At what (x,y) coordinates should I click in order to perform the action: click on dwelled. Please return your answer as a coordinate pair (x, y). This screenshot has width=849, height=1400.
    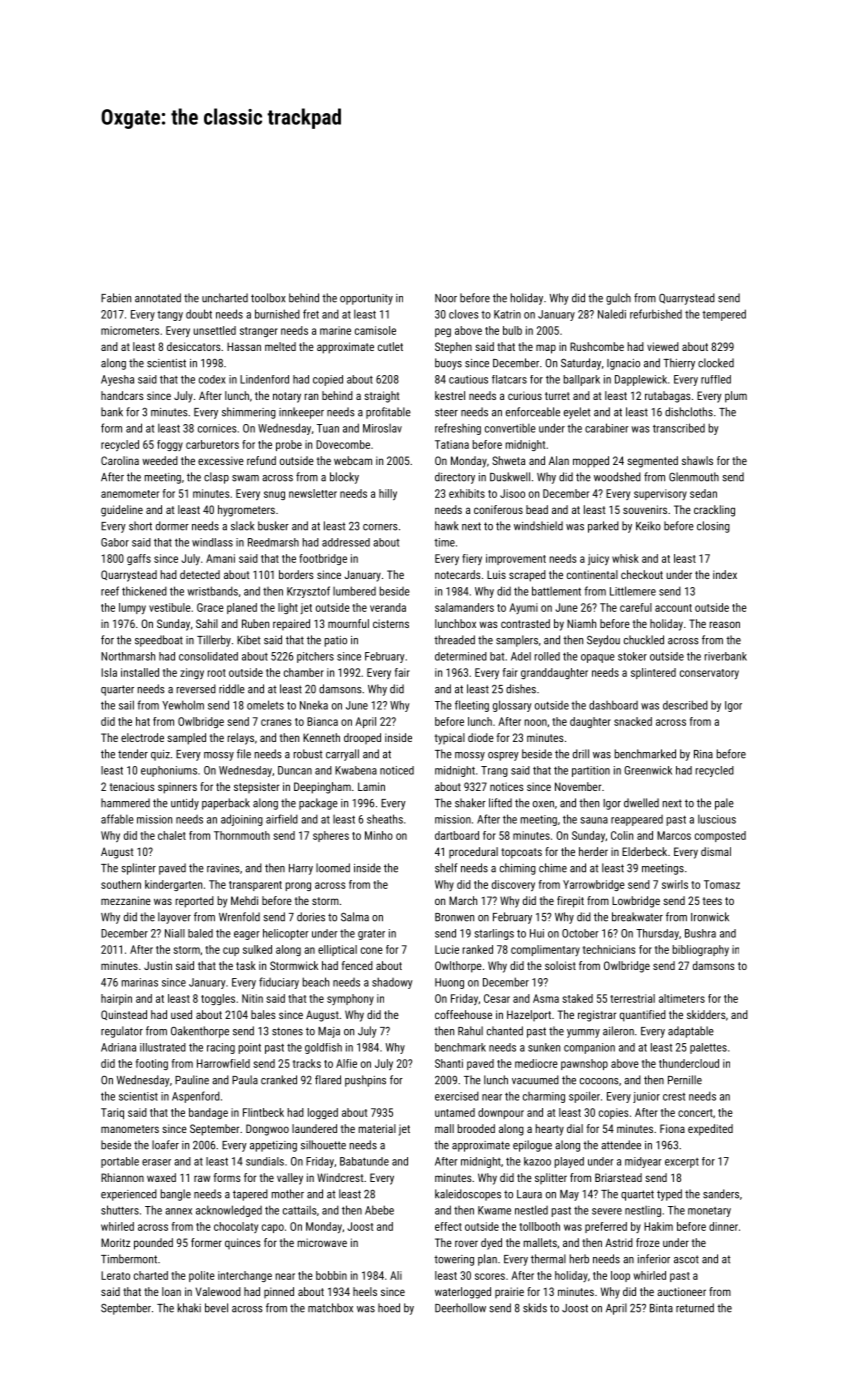
    Looking at the image, I should click on (641, 803).
